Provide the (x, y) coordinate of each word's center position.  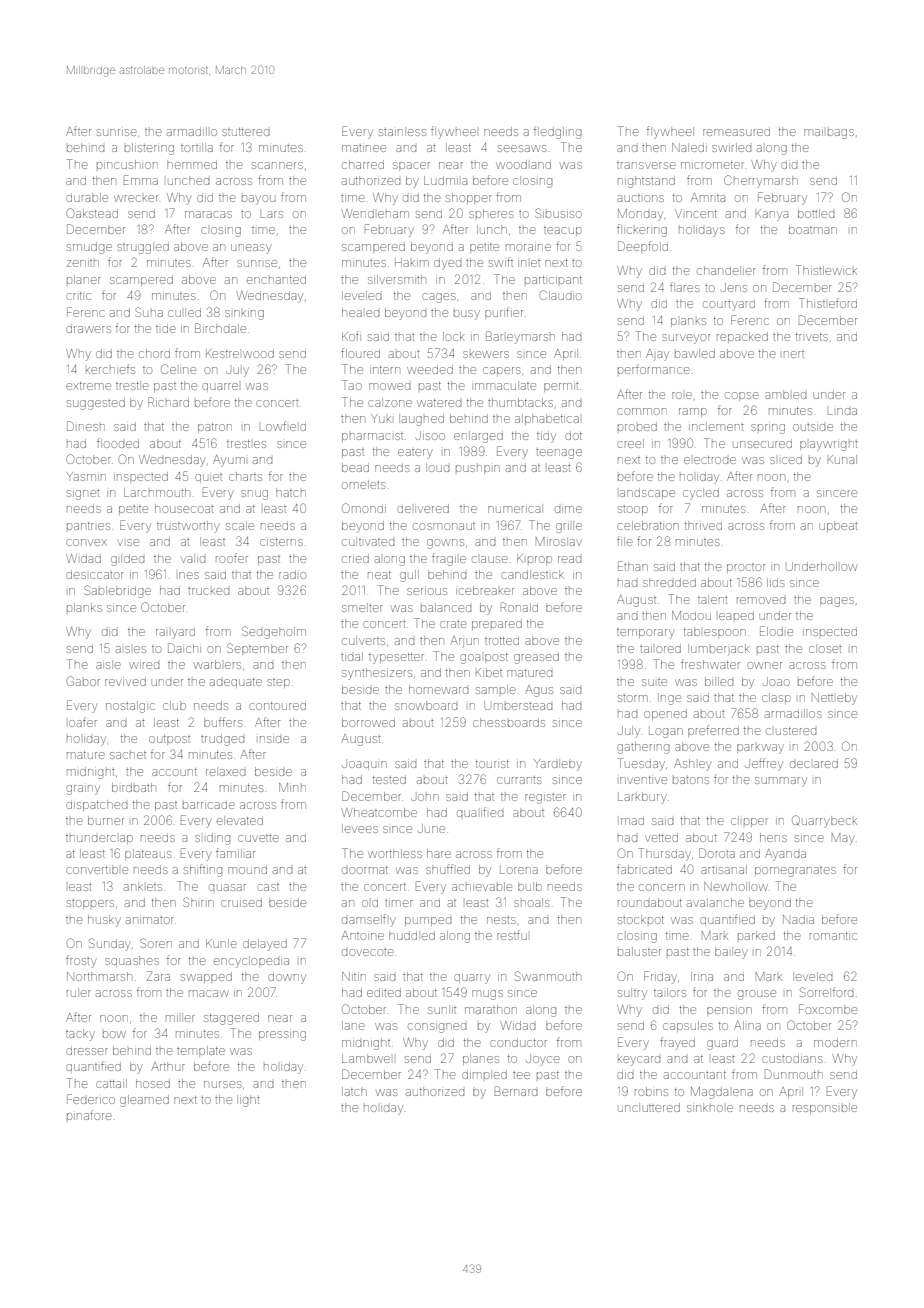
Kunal (842, 459)
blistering (149, 149)
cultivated (368, 541)
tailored (660, 648)
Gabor (83, 681)
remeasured (736, 132)
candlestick (532, 574)
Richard (168, 402)
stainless (402, 131)
